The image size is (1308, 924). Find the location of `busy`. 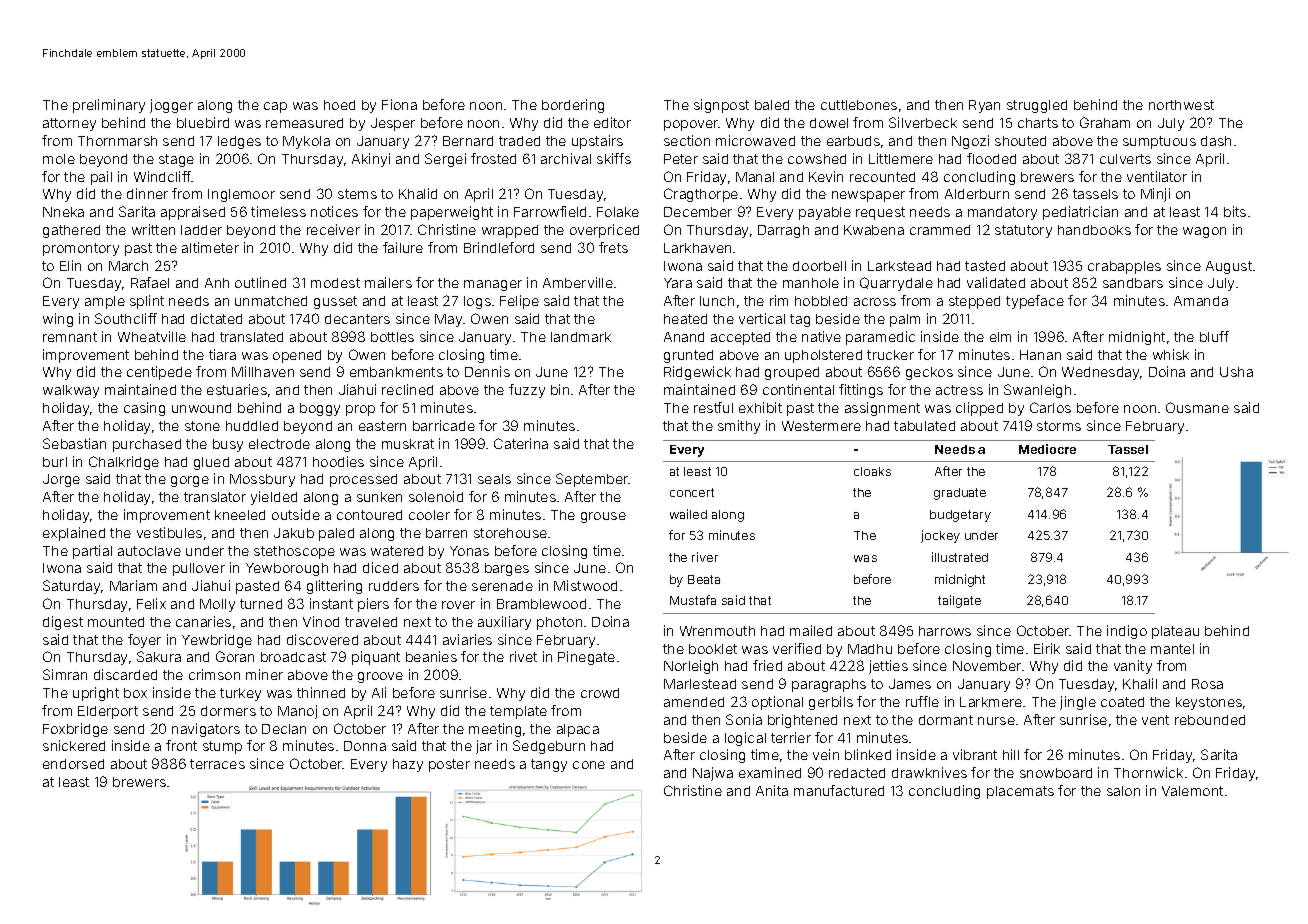

busy is located at coordinates (228, 445).
